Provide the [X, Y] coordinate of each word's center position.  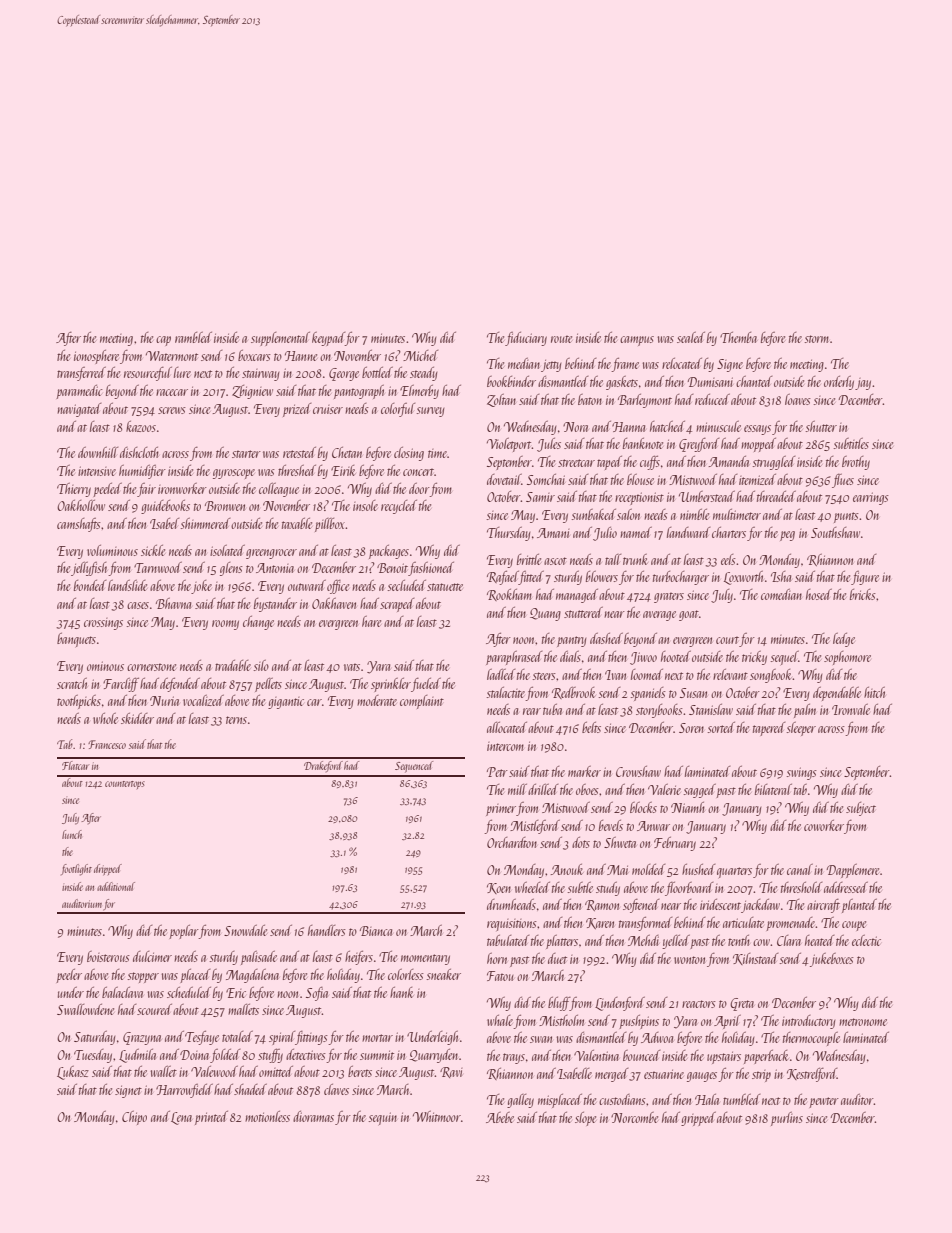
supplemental [280, 339]
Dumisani [710, 382]
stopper [143, 977]
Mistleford [535, 827]
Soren [691, 728]
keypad [328, 339]
